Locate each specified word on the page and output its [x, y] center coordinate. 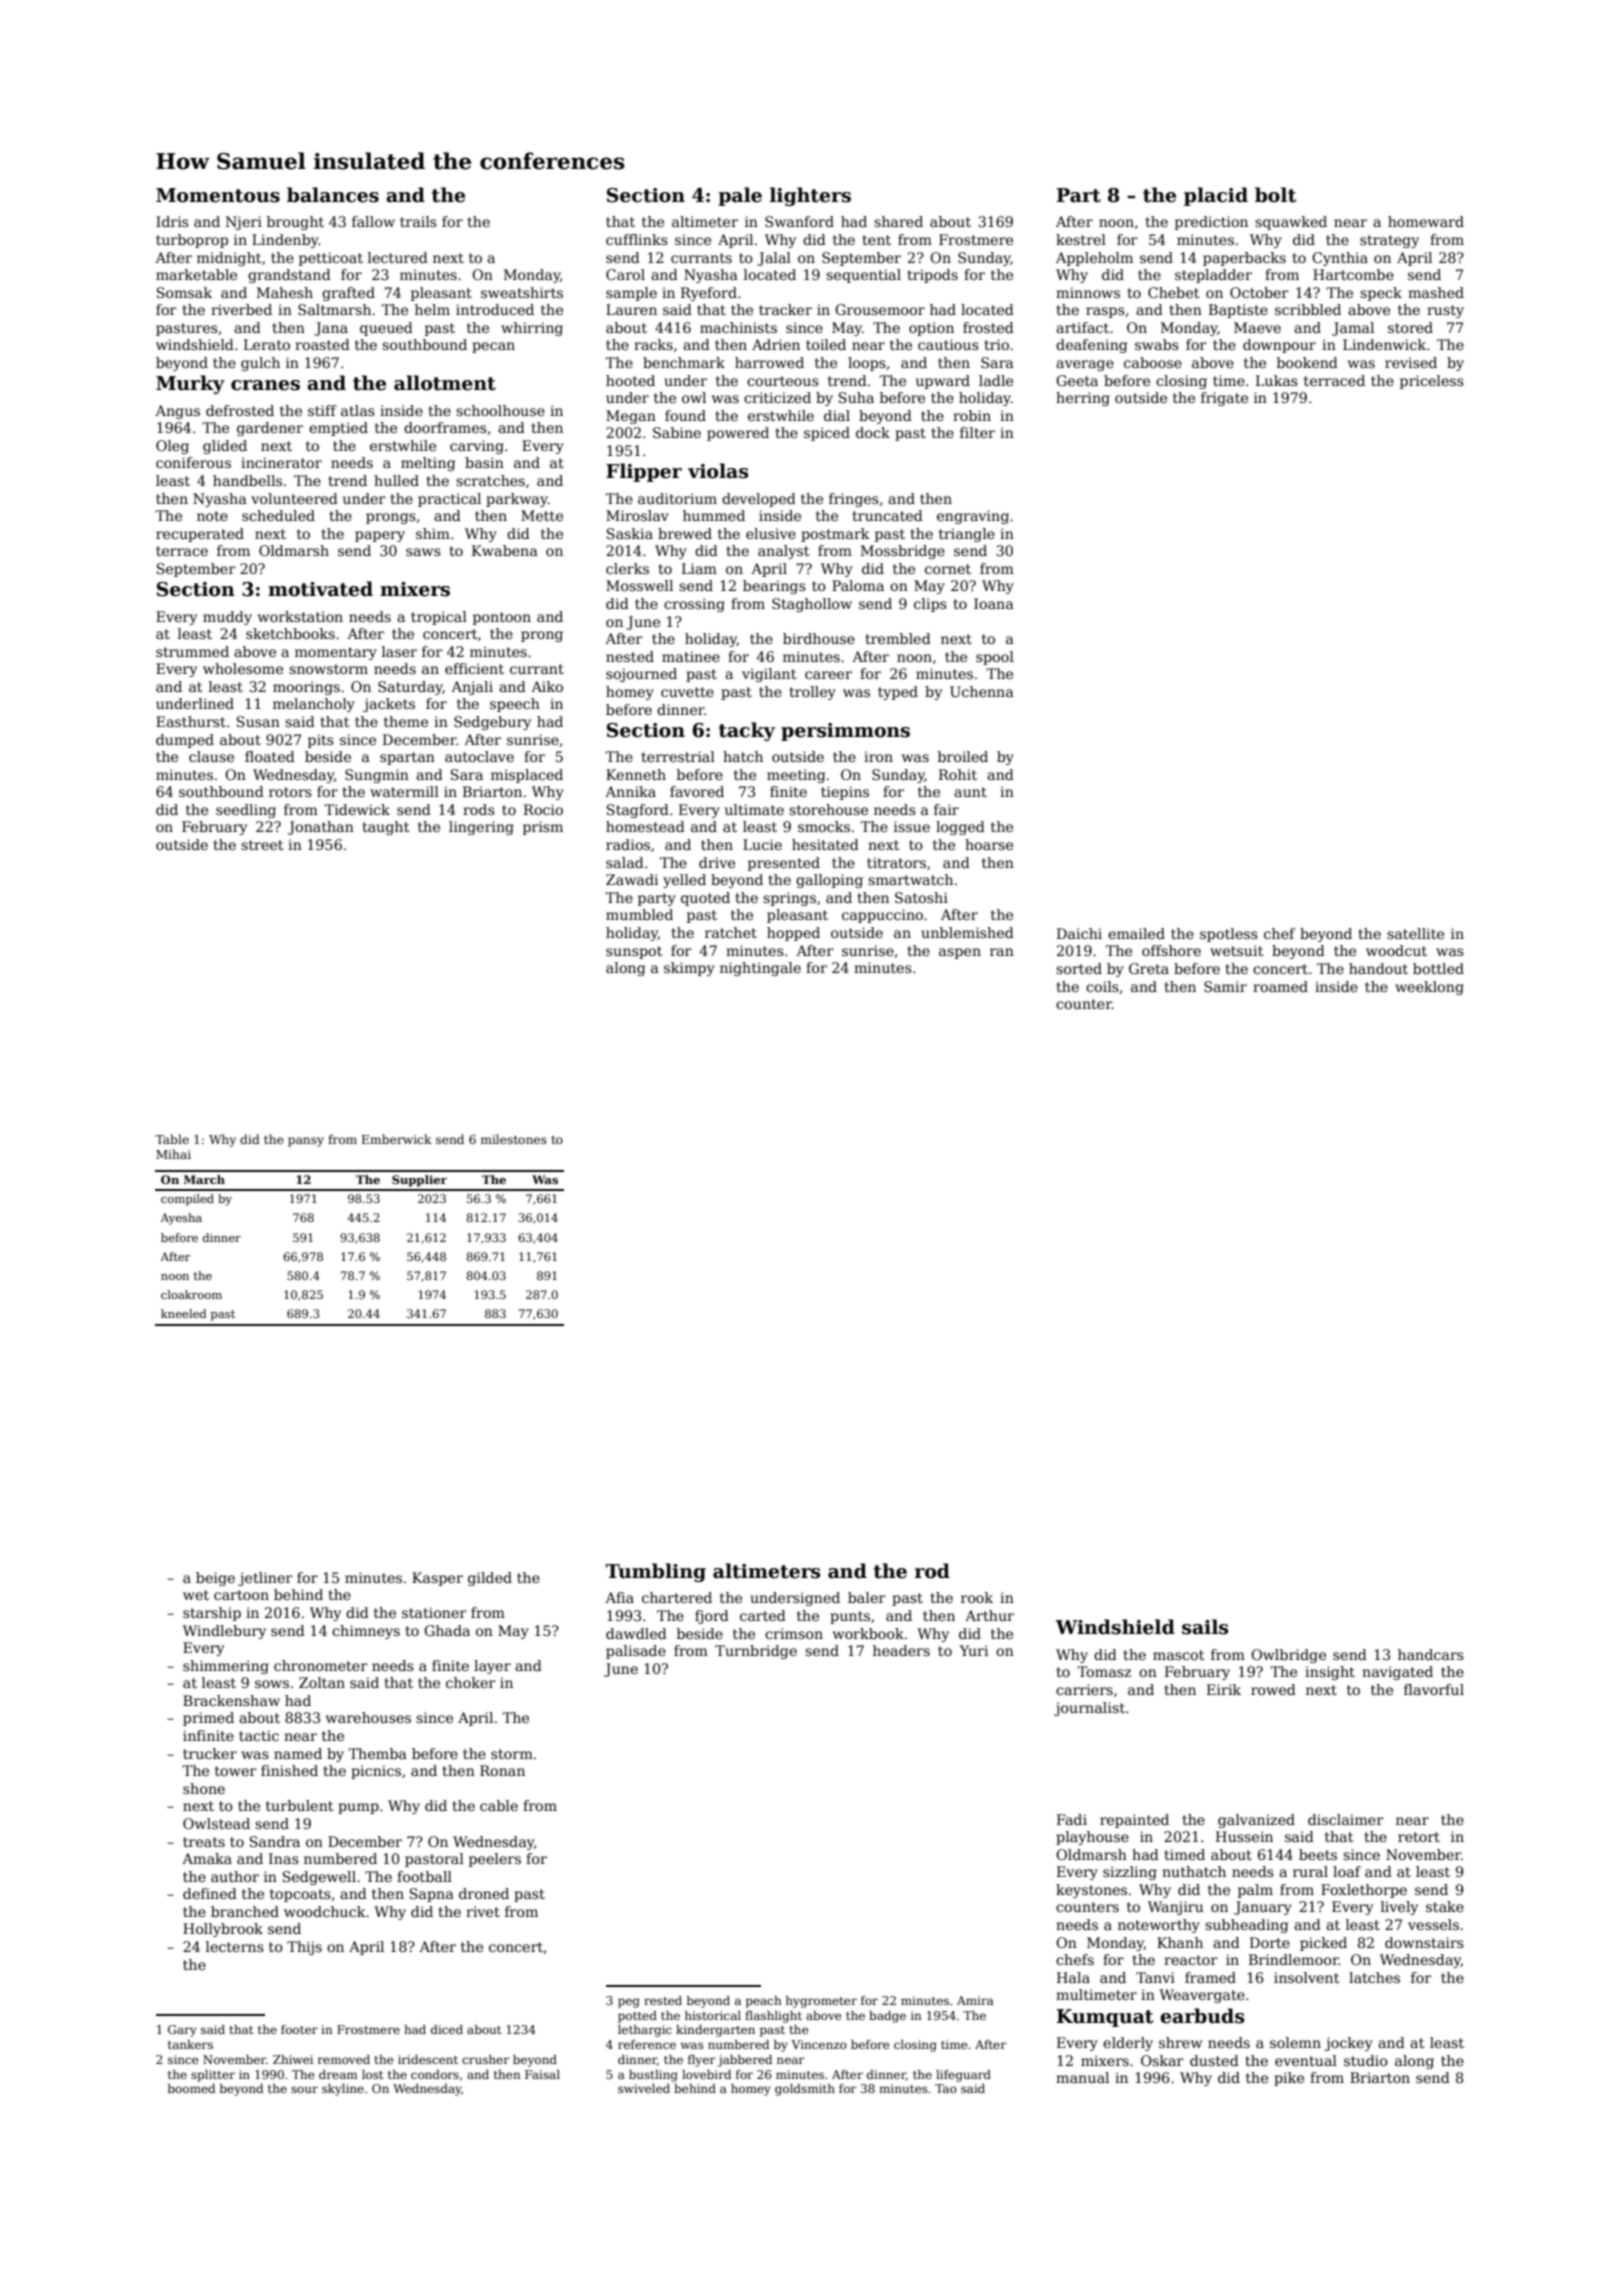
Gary [182, 2031]
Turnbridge [756, 1652]
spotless [1229, 935]
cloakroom [191, 1294]
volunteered [294, 498]
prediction [1211, 223]
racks [653, 344]
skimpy [689, 969]
